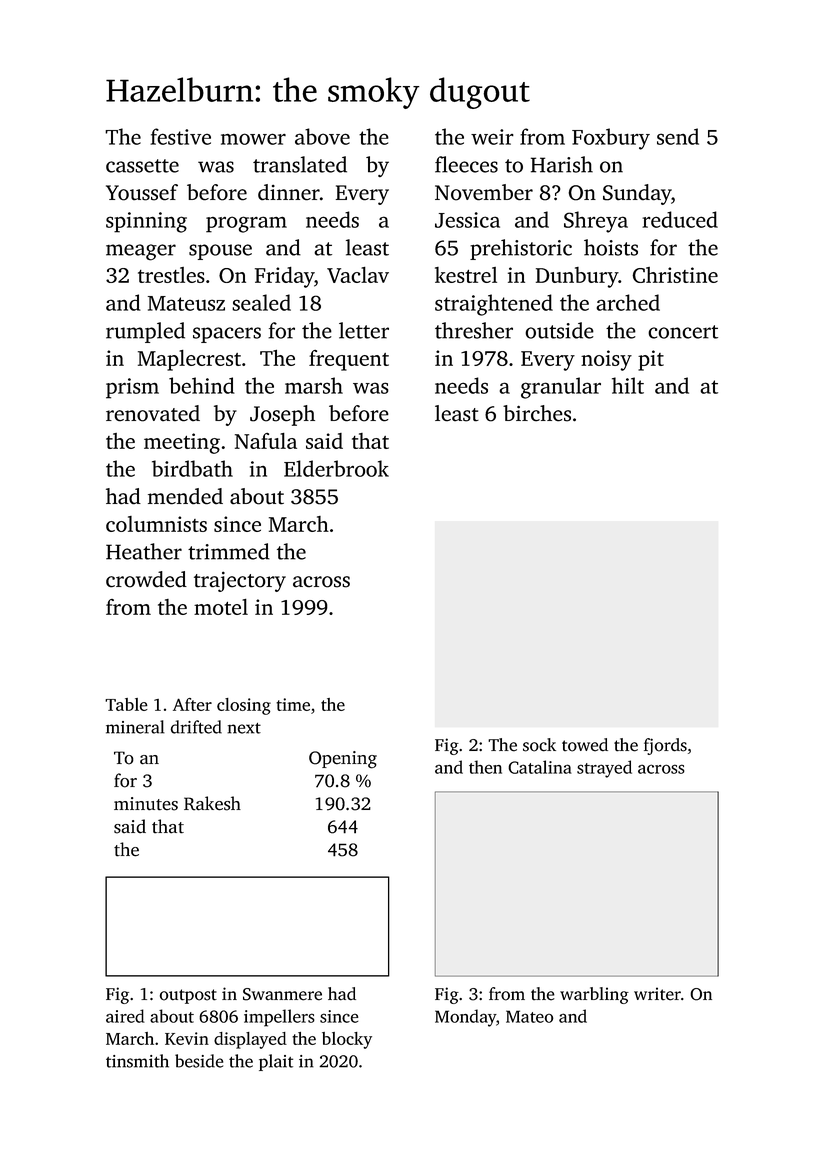 The image size is (824, 1169). I want to click on minutes, so click(146, 804).
